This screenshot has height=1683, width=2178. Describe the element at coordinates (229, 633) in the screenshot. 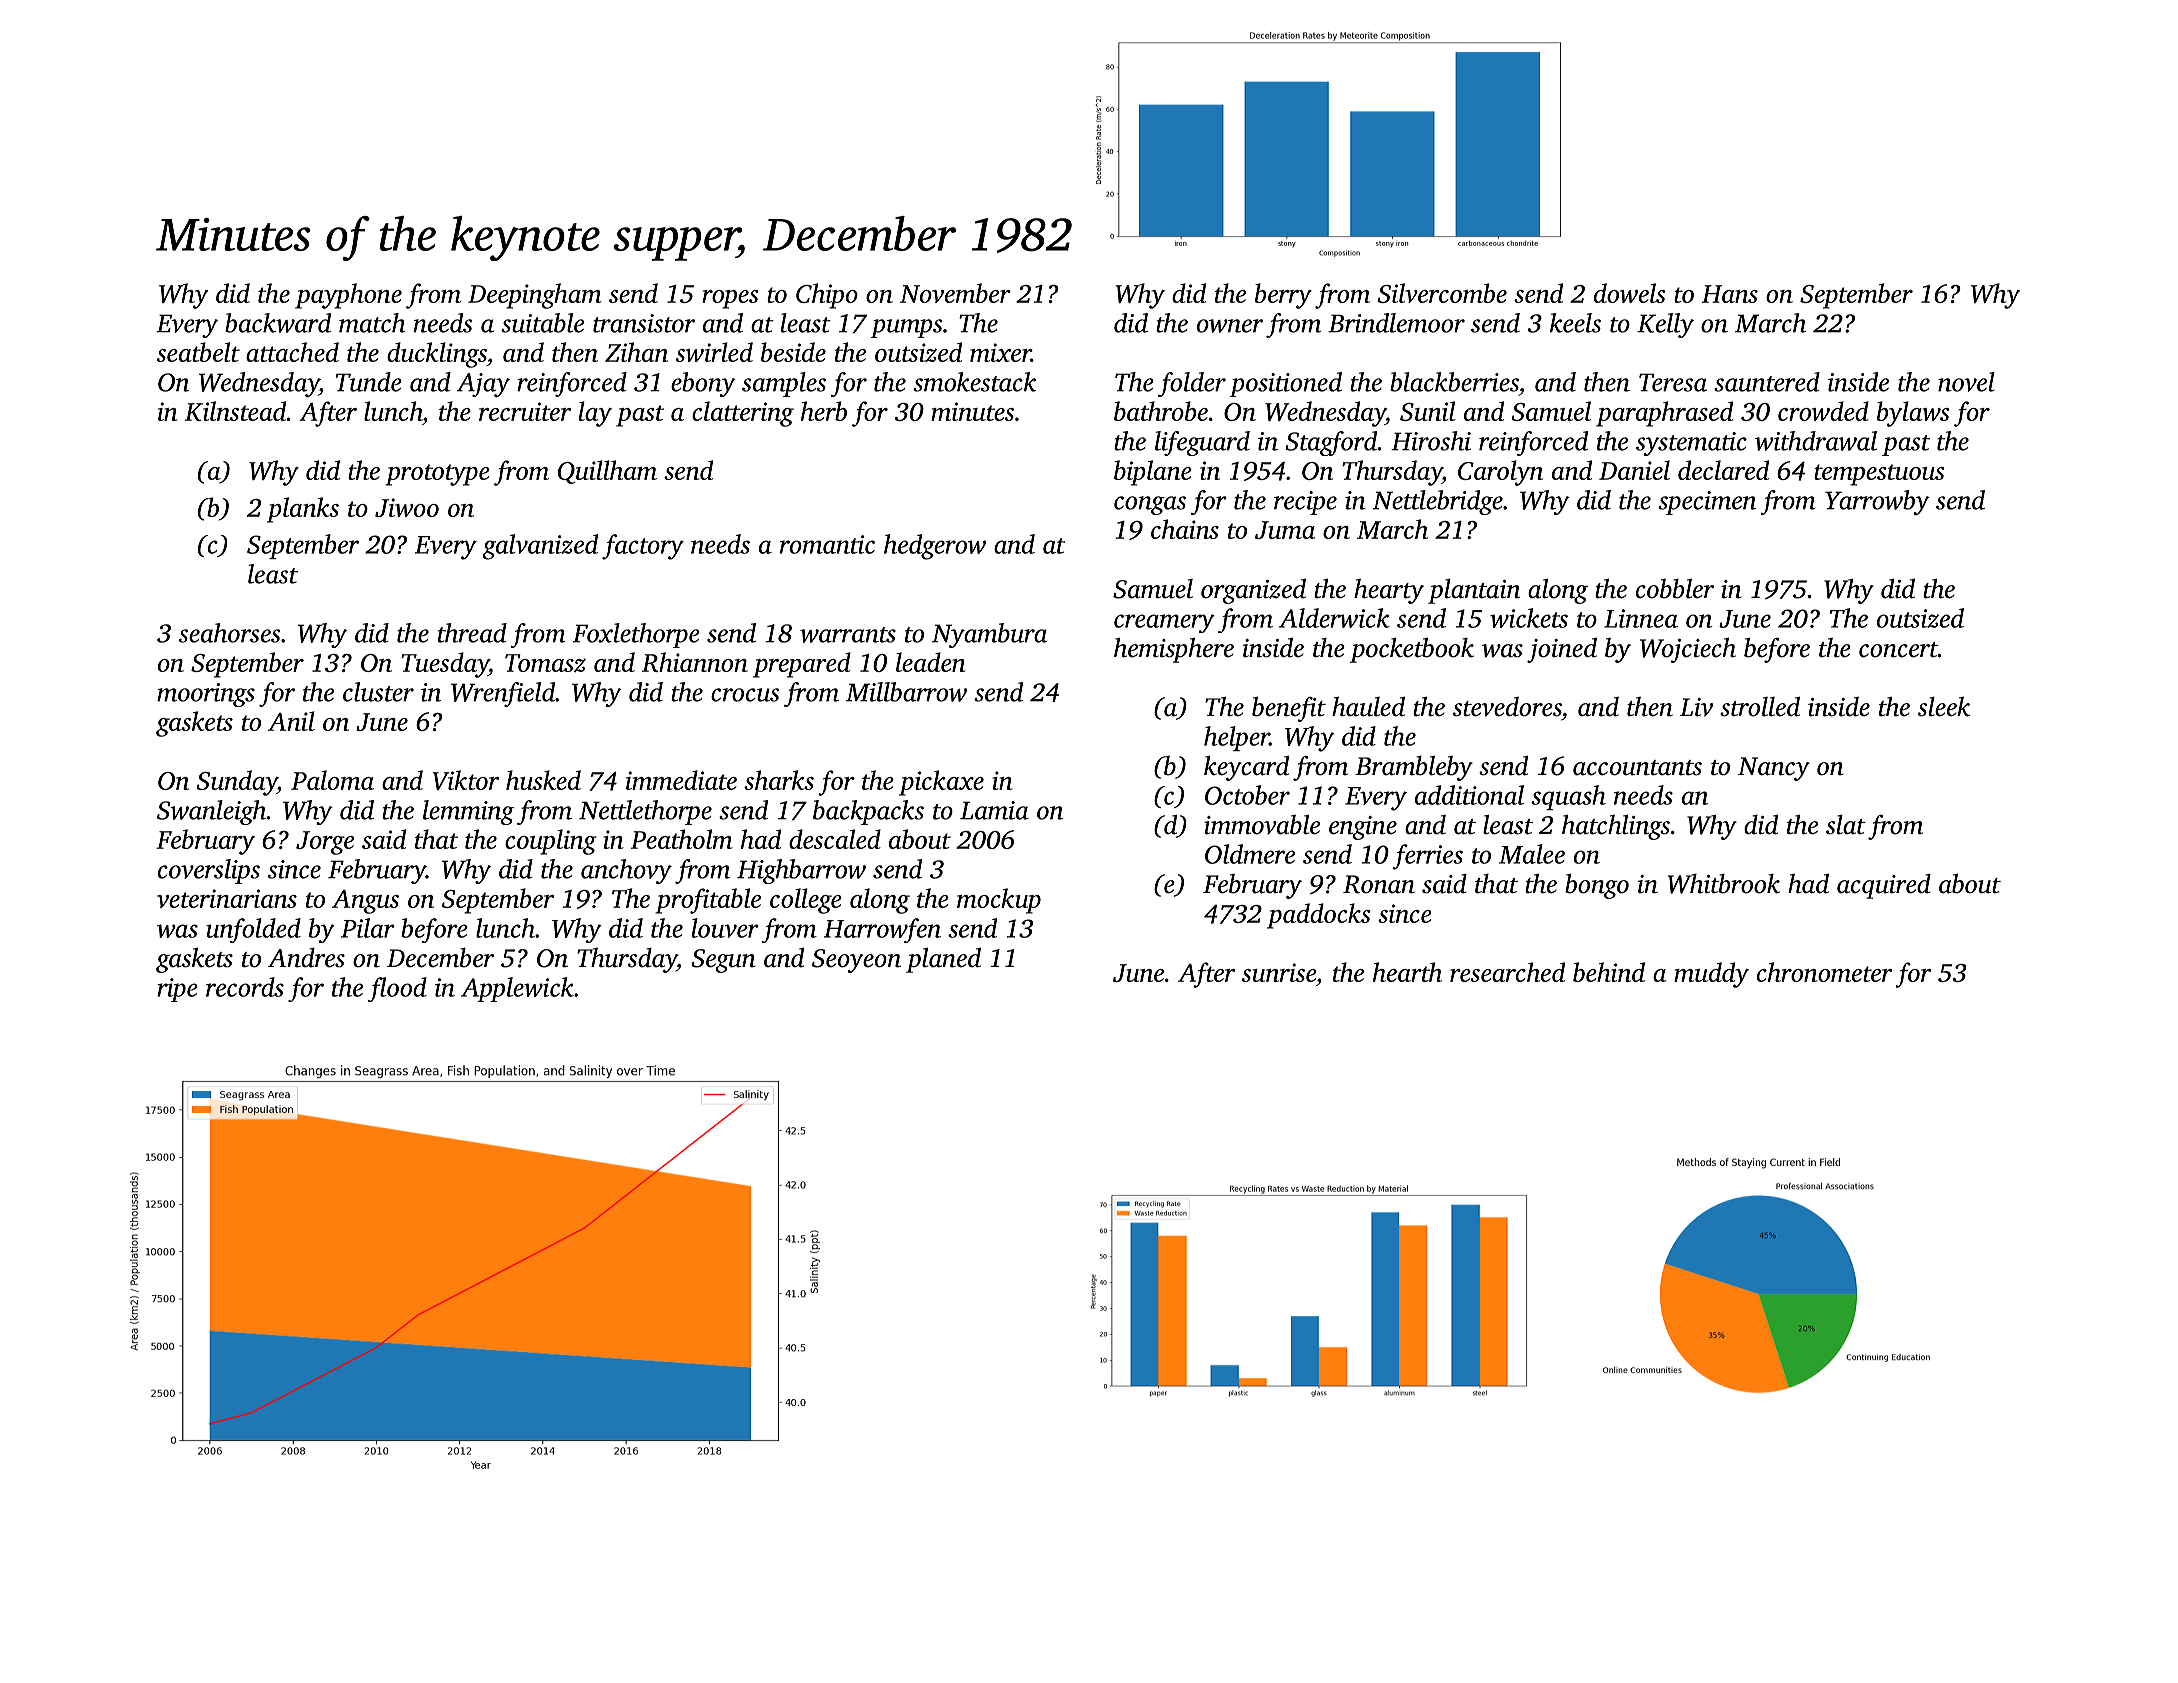

I see `seahorses` at that location.
